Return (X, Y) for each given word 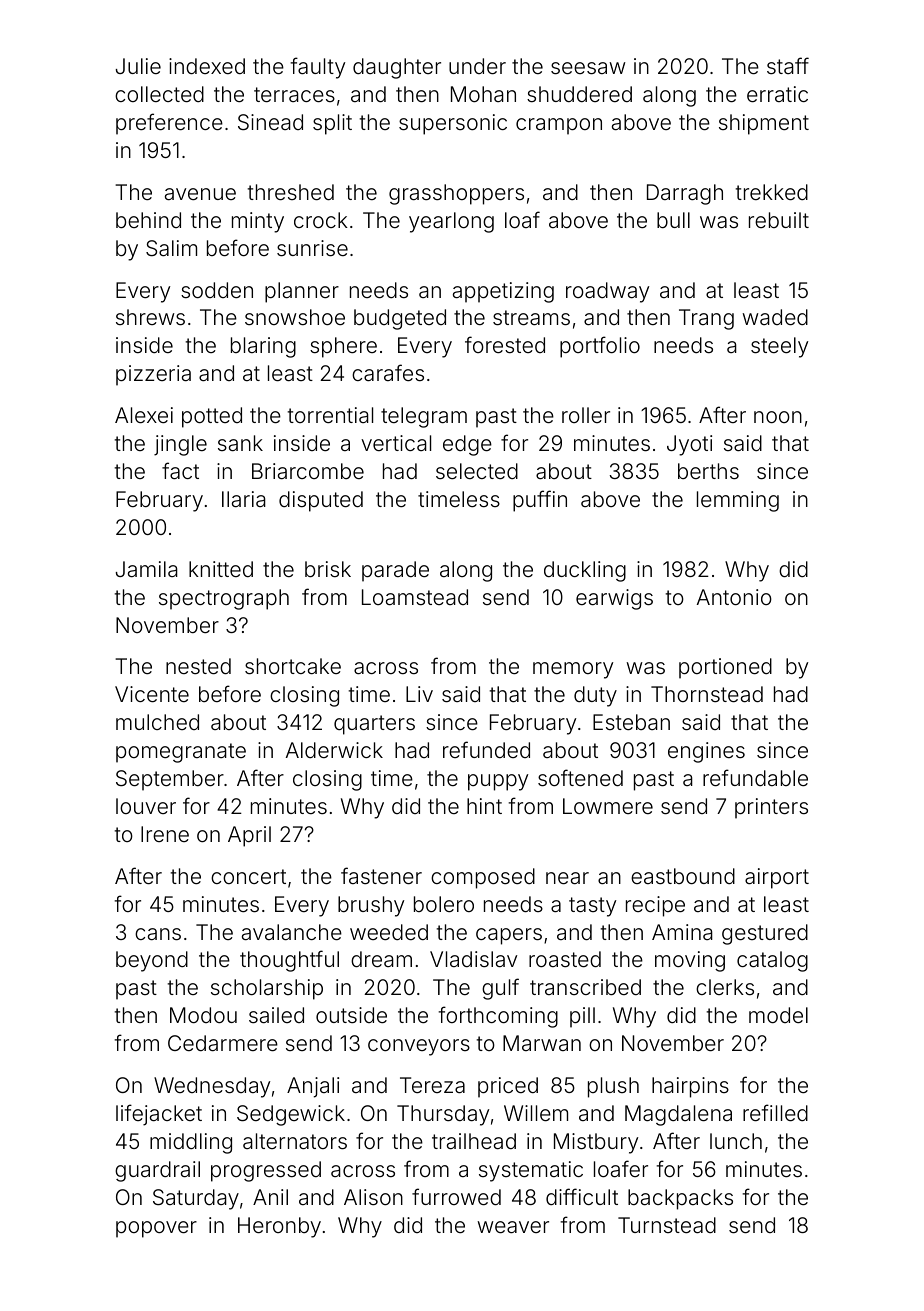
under (477, 66)
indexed (207, 66)
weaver (513, 1227)
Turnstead (667, 1225)
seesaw (588, 68)
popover (156, 1229)
